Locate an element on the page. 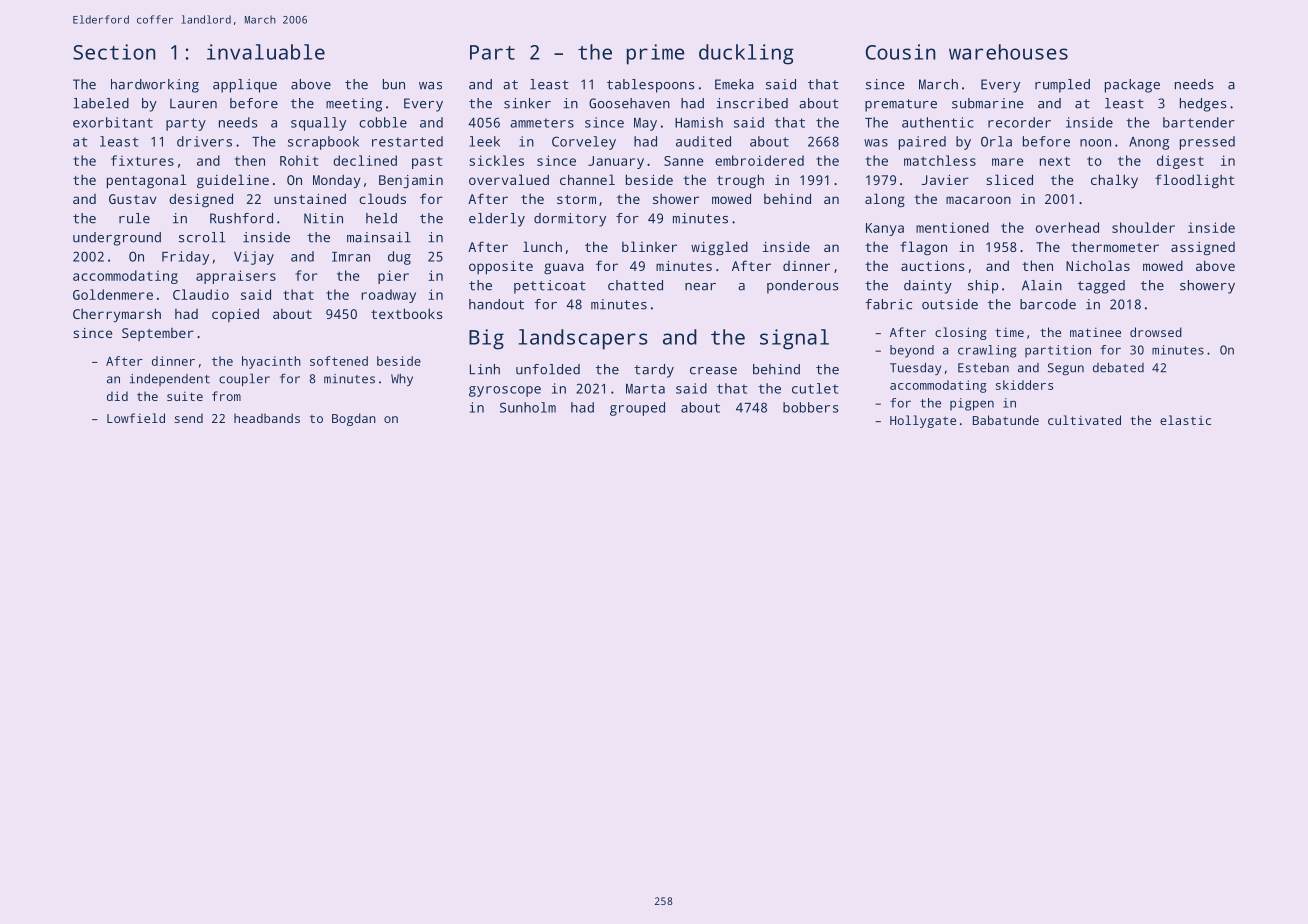 The width and height of the image is (1308, 924). matinee is located at coordinates (1095, 332).
